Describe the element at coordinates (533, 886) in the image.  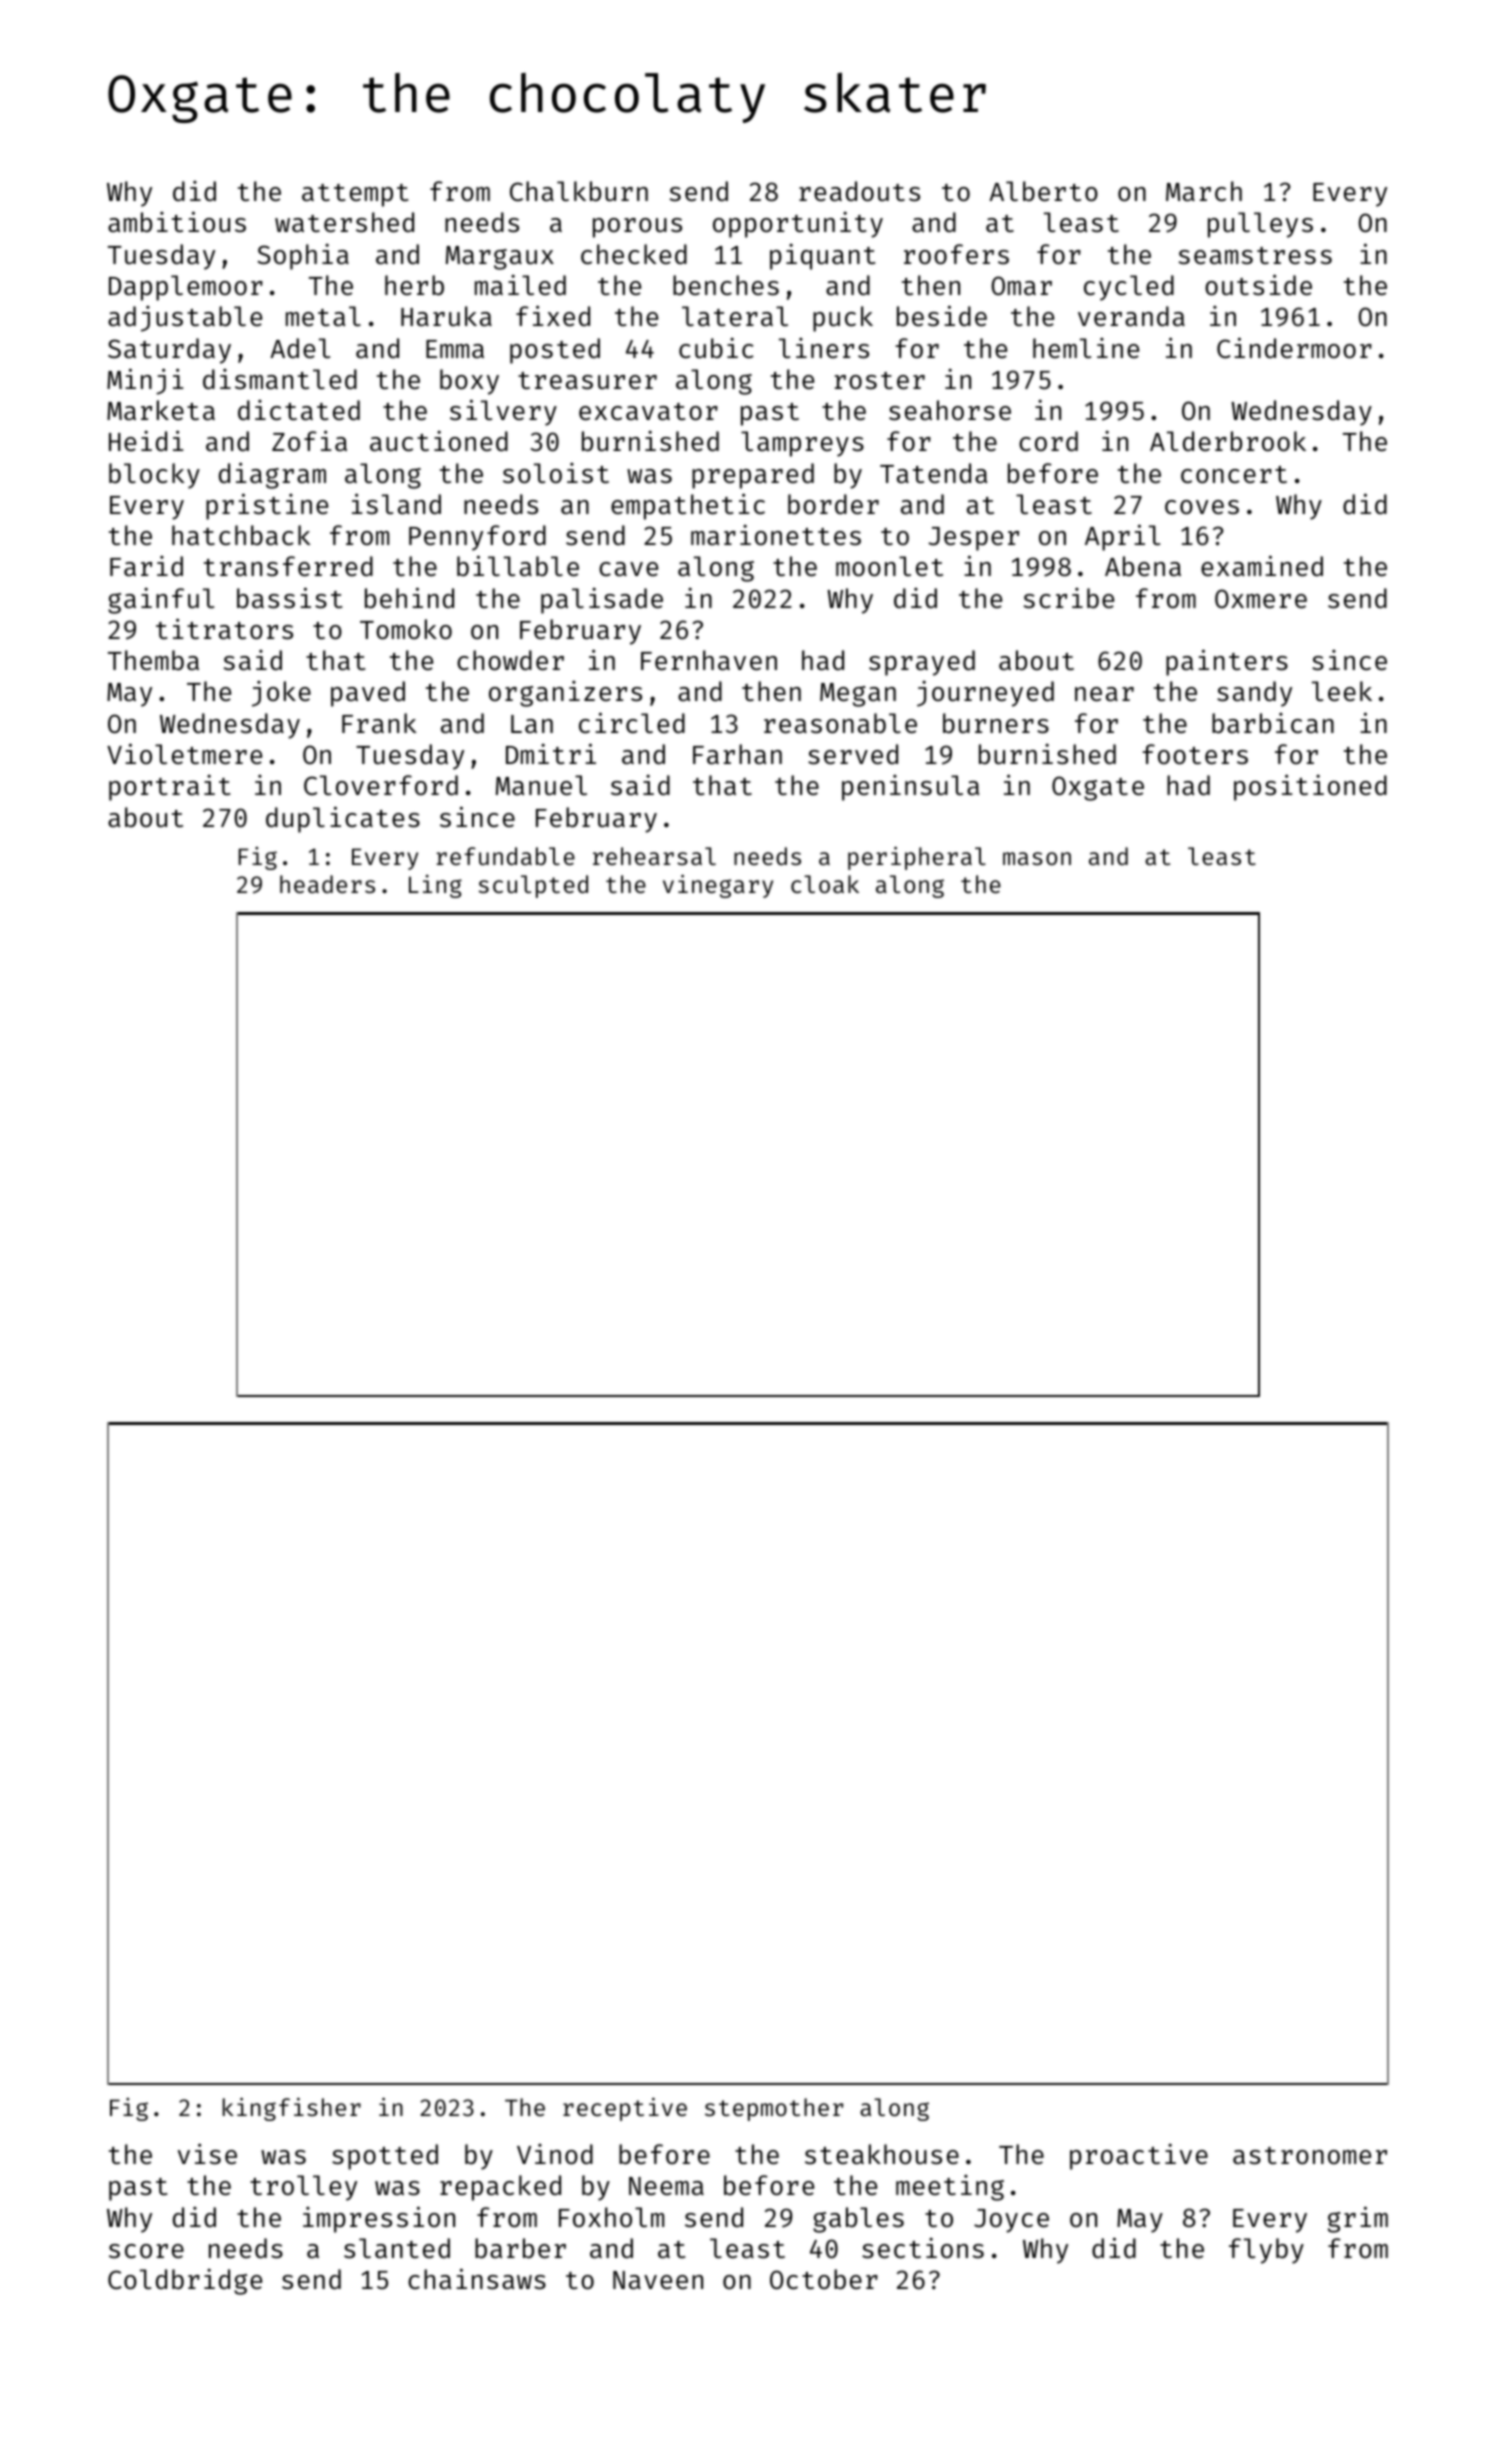
I see `sculpted` at that location.
